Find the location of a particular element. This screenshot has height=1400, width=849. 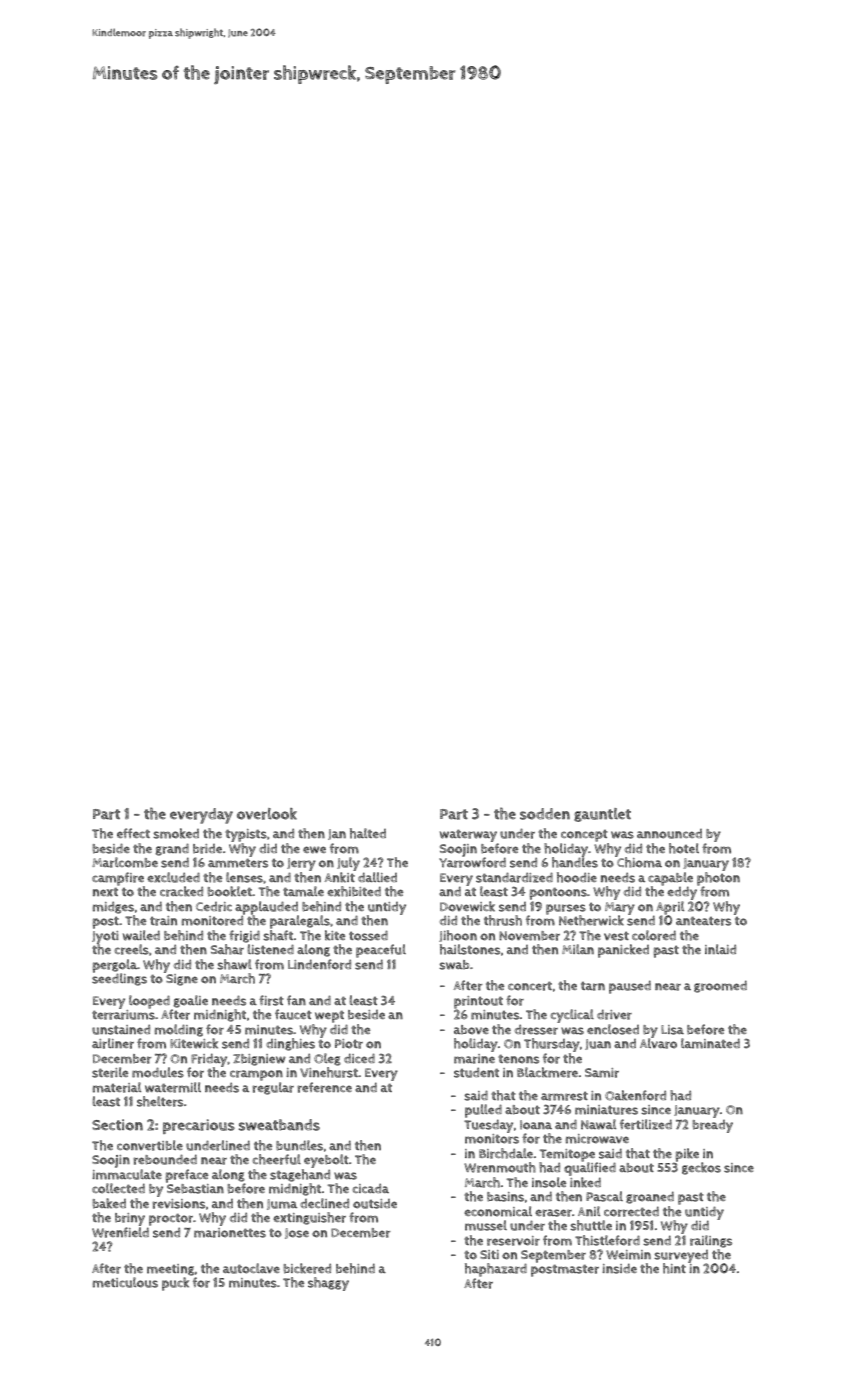

shaggy is located at coordinates (328, 1284).
